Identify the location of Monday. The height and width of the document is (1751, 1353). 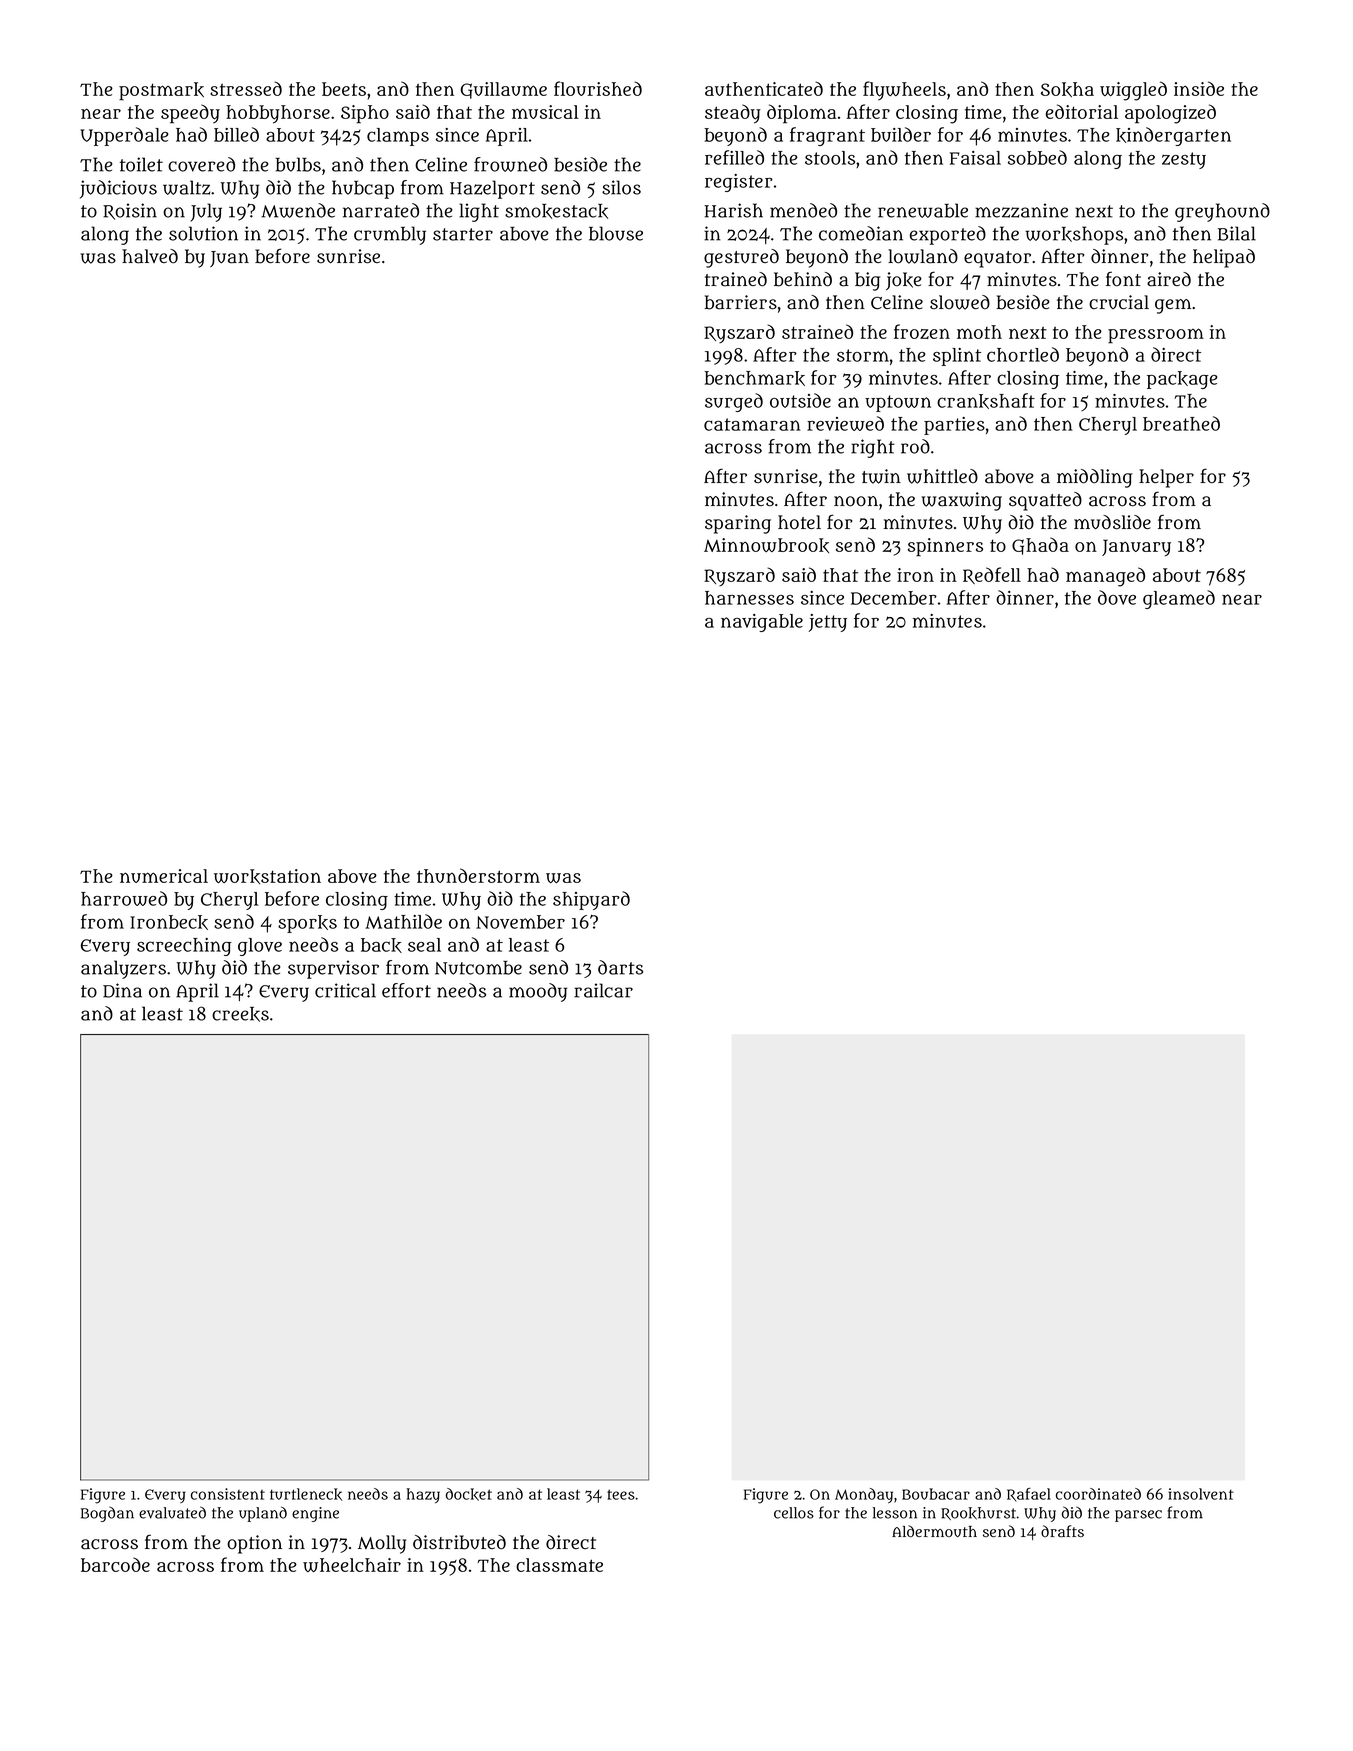
(864, 1495).
